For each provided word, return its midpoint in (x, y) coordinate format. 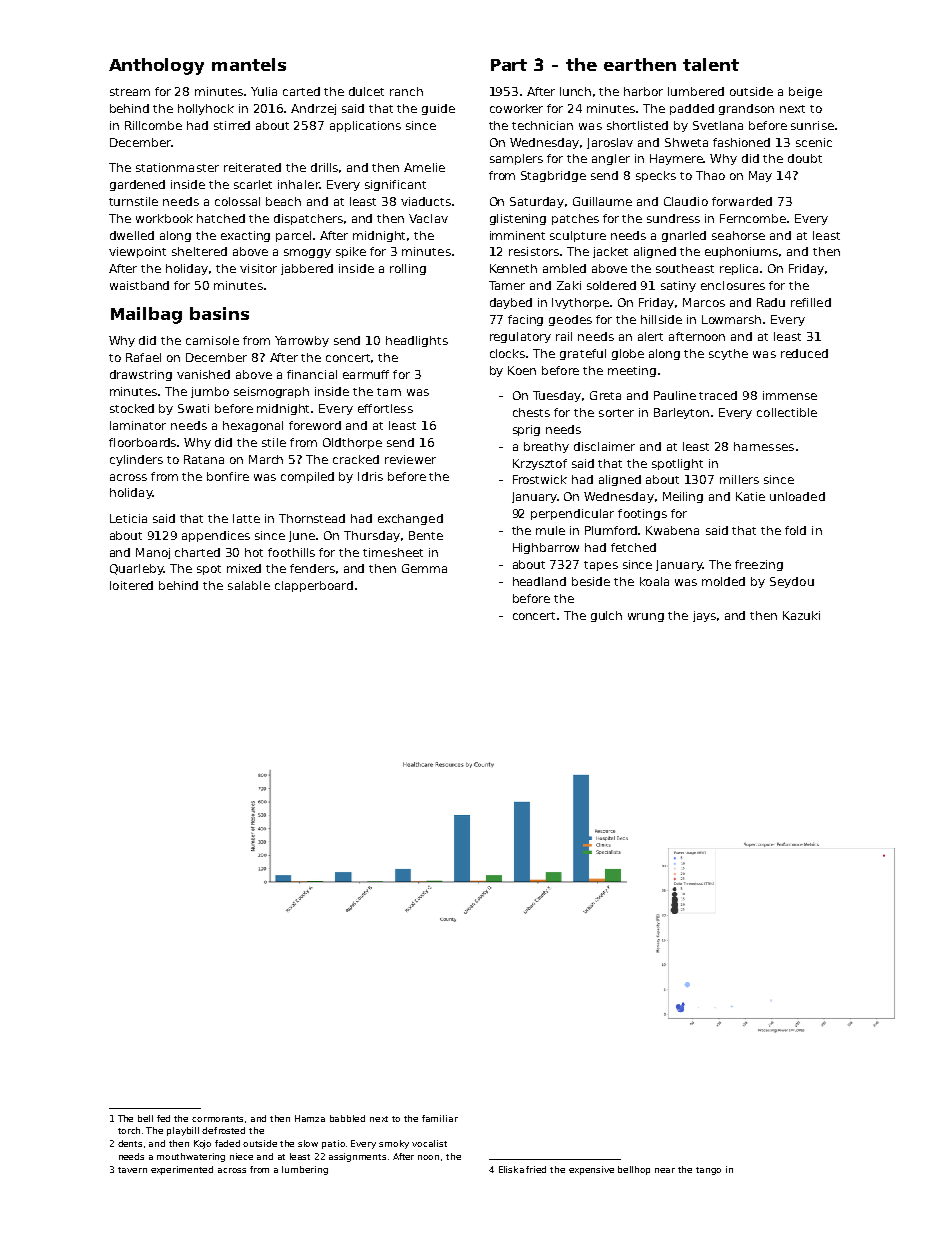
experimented (182, 1170)
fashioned (741, 142)
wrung (646, 617)
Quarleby (137, 569)
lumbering (305, 1170)
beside (591, 581)
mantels (249, 64)
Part (509, 65)
